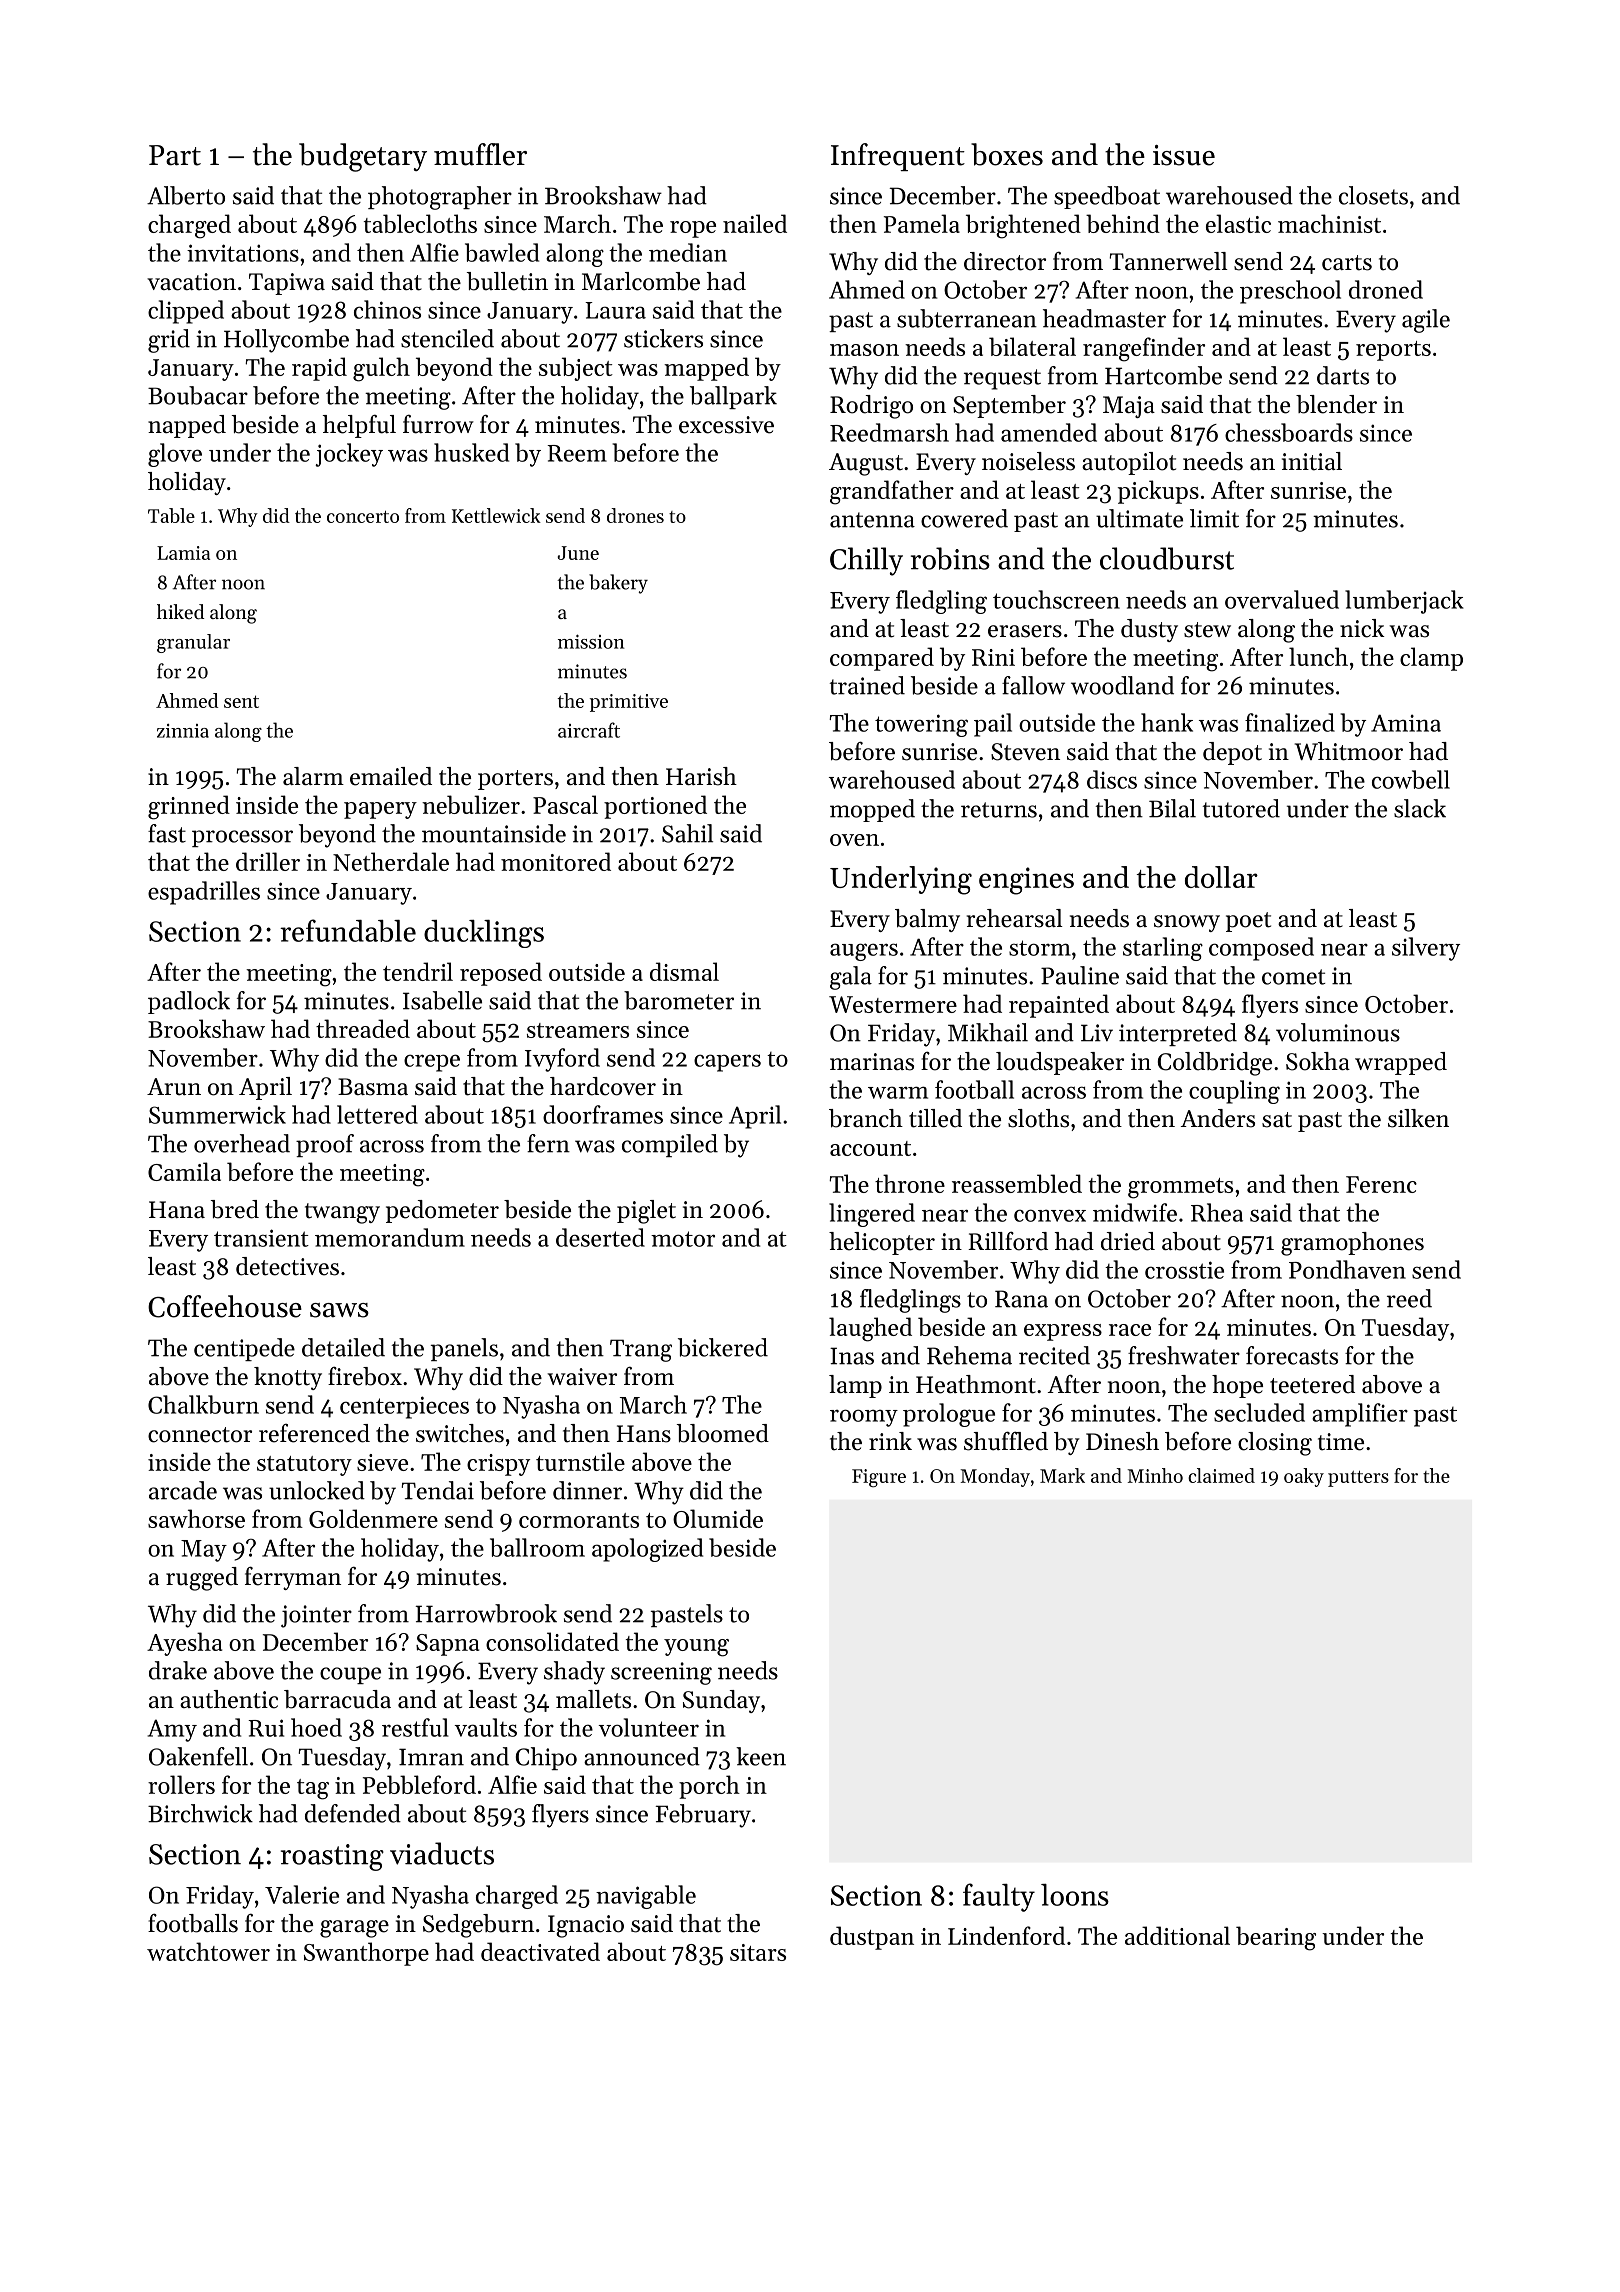 This document has width=1620, height=2292. Describe the element at coordinates (1418, 1118) in the document. I see `silken` at that location.
